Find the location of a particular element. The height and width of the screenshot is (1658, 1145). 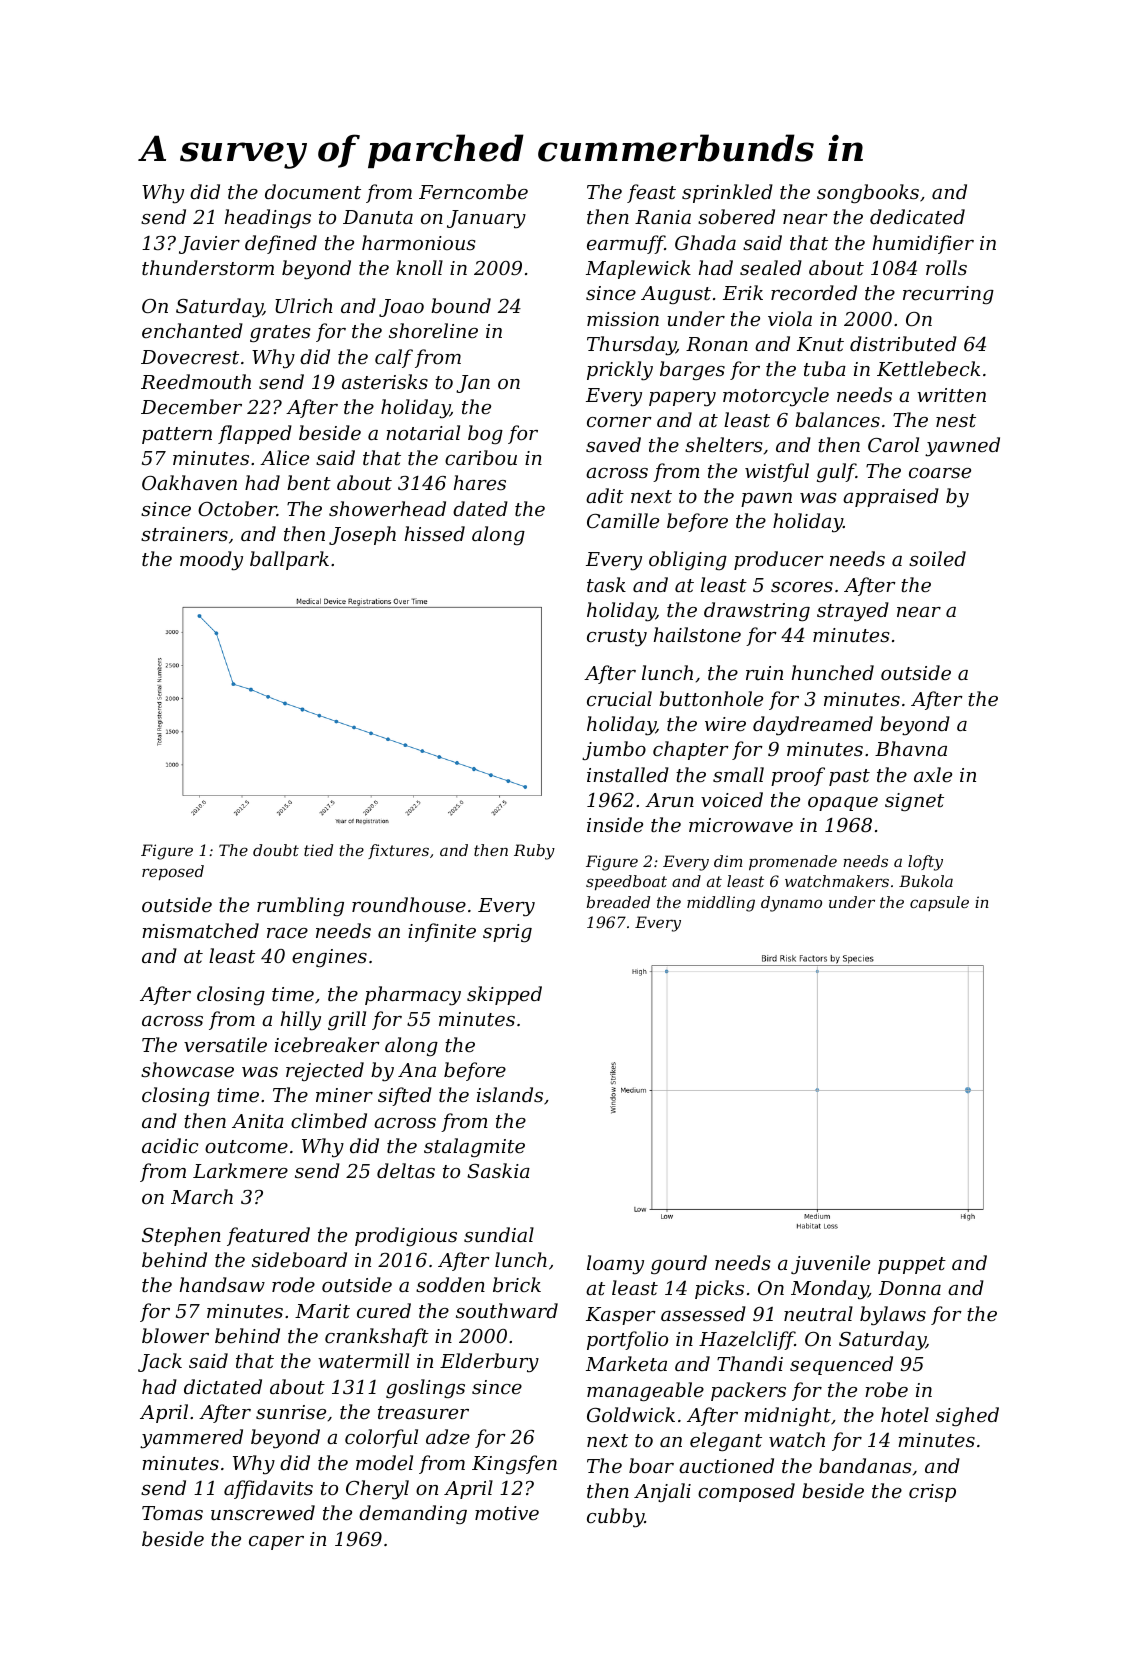

caper is located at coordinates (276, 1543).
